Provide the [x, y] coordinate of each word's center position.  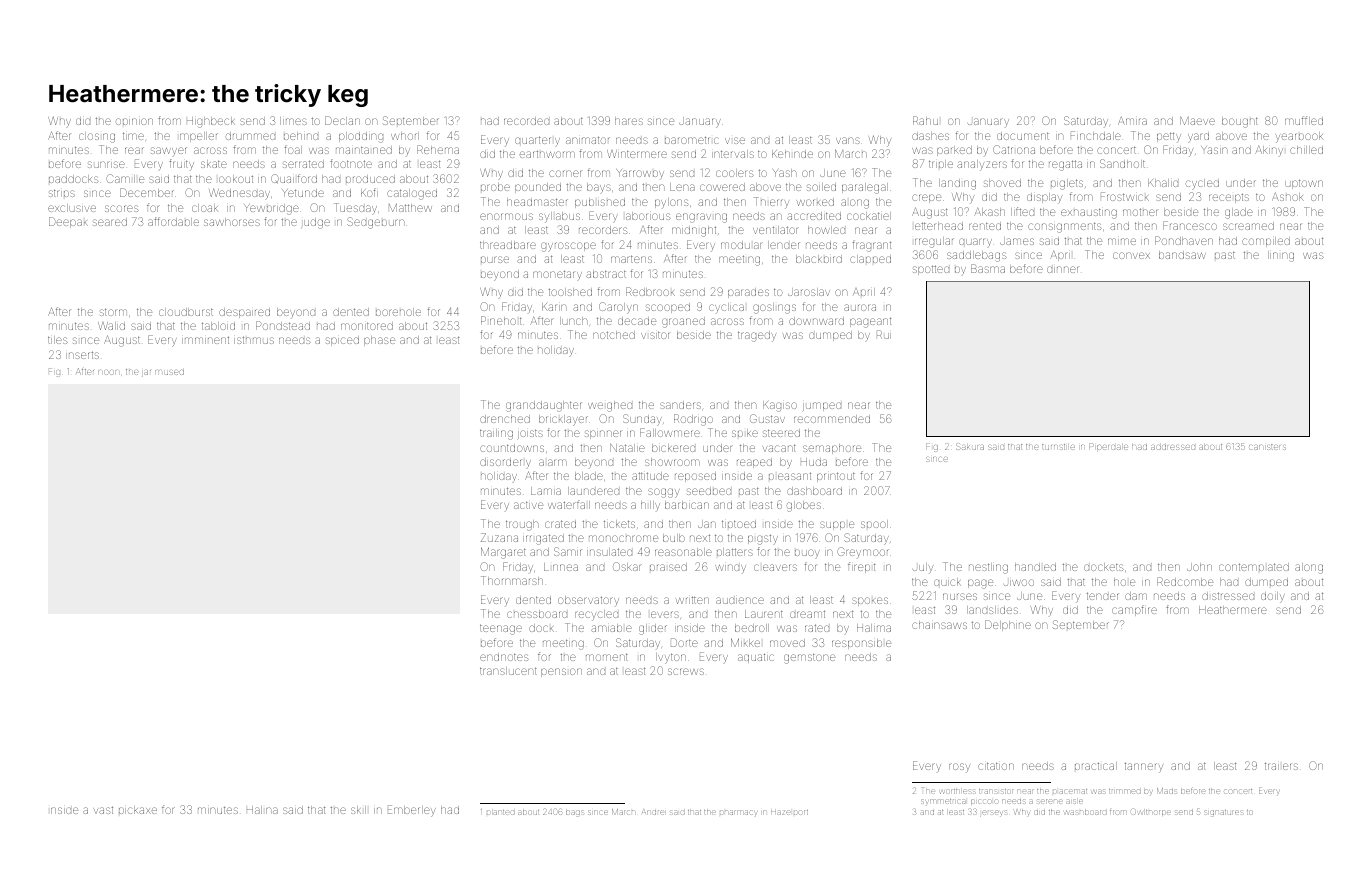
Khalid [1163, 183]
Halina [262, 810]
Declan [342, 120]
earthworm [547, 154]
